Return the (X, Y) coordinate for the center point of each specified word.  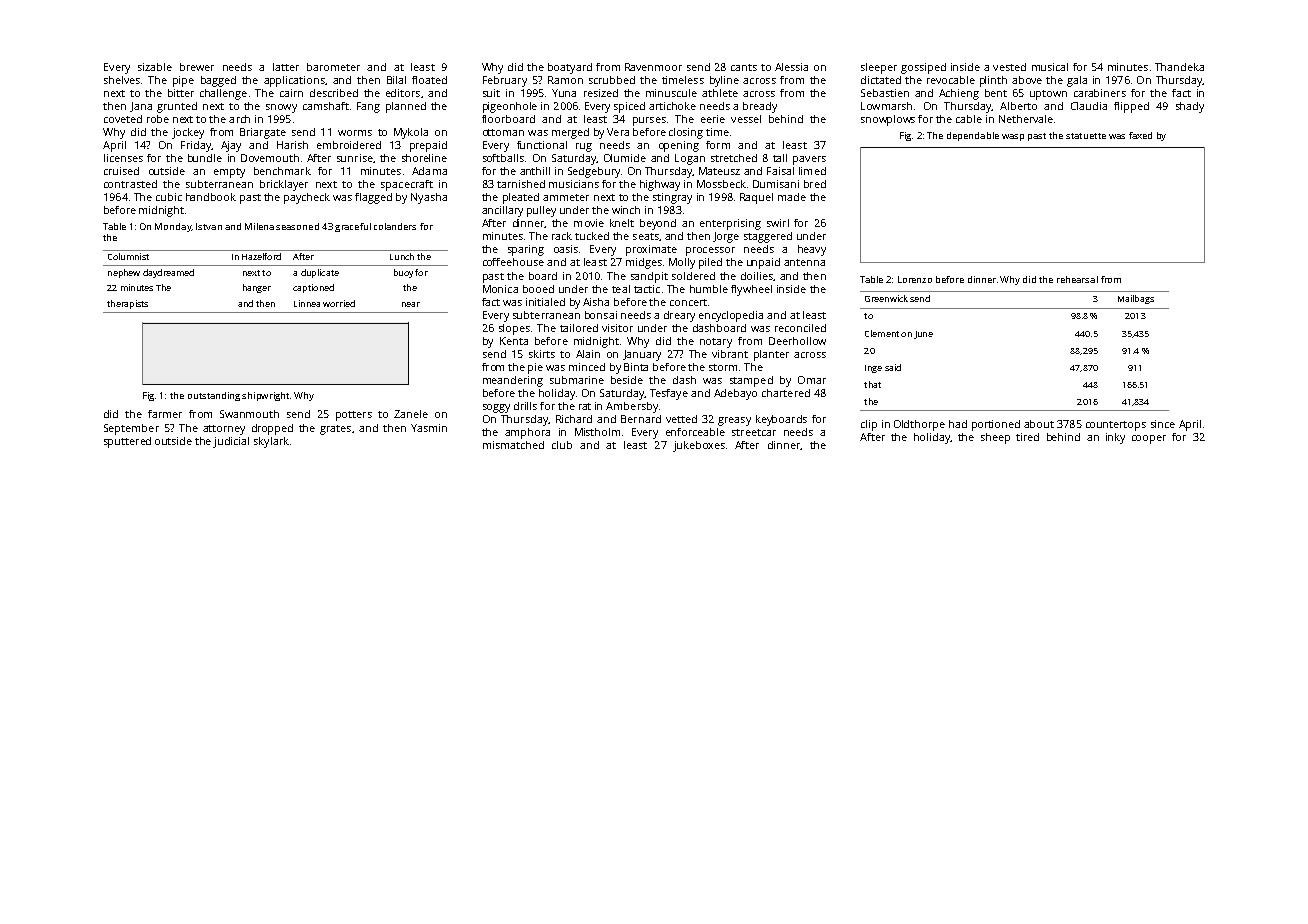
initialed (545, 302)
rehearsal (1077, 279)
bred (815, 184)
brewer (197, 67)
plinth (993, 81)
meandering (513, 381)
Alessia (791, 67)
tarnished (521, 184)
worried (339, 303)
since (1163, 424)
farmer (165, 414)
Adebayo (735, 394)
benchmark (282, 171)
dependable (973, 136)
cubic (169, 197)
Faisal (780, 171)
